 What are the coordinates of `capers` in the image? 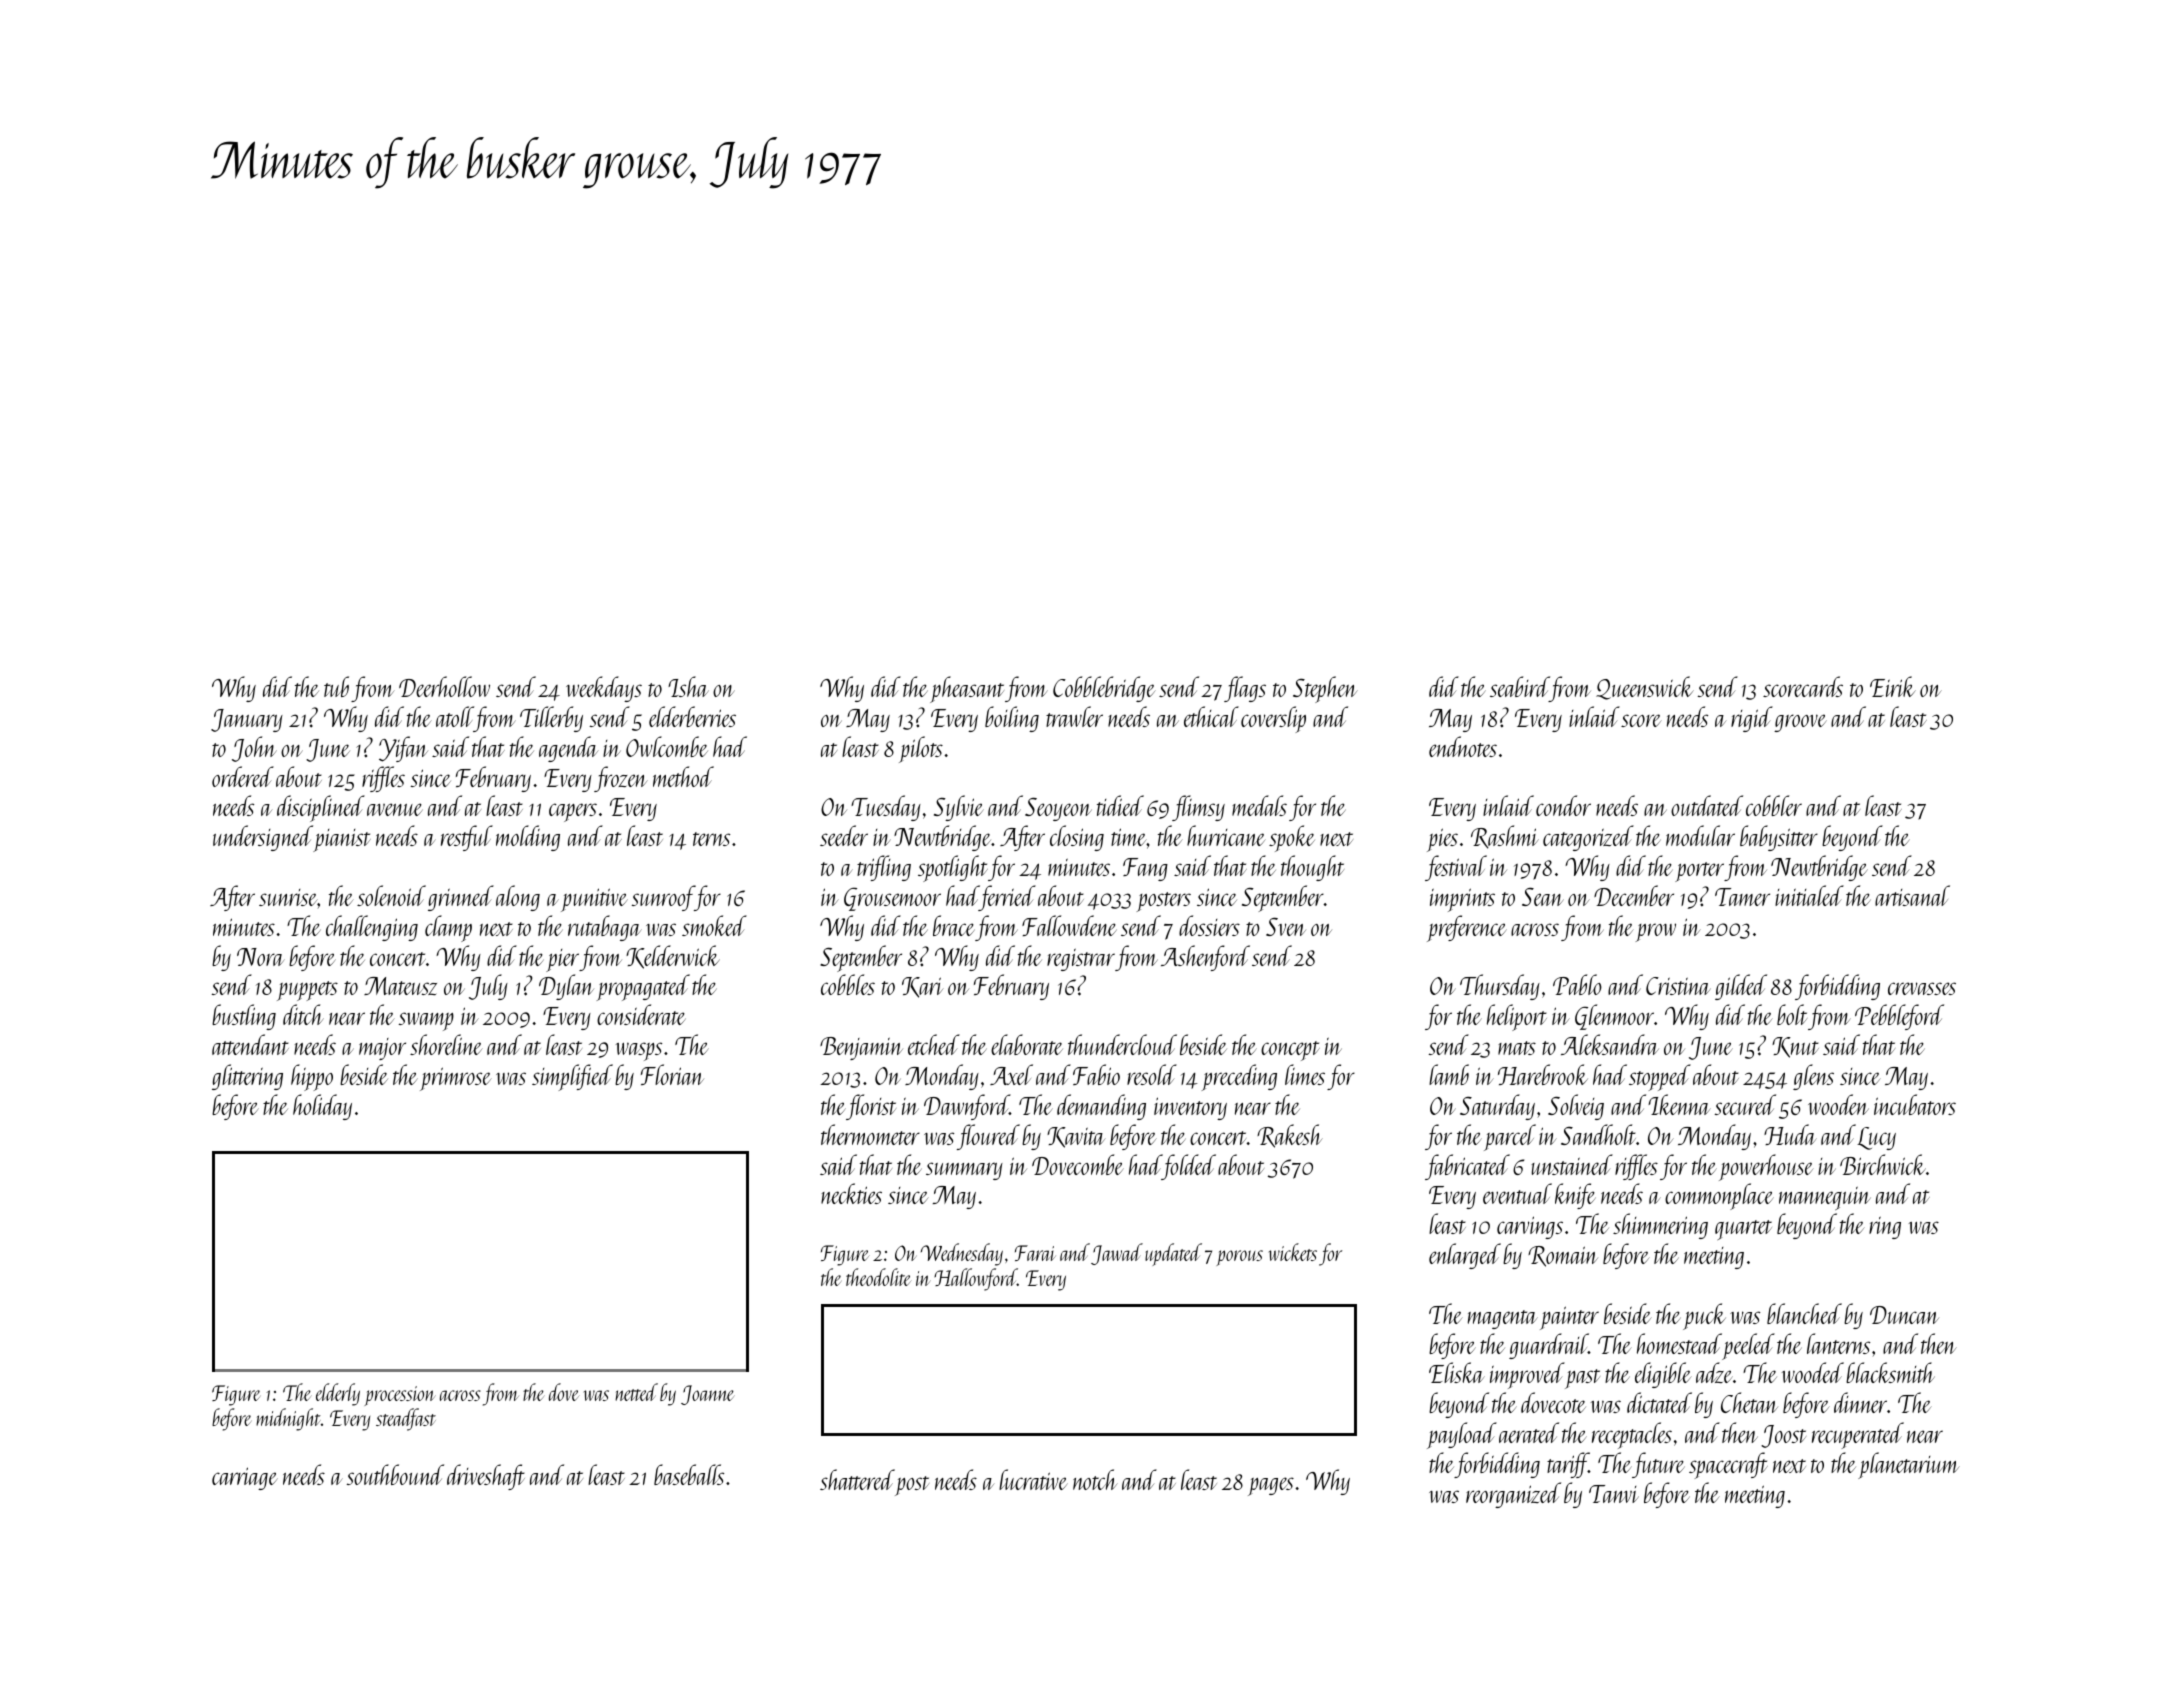 It's located at (573, 812).
